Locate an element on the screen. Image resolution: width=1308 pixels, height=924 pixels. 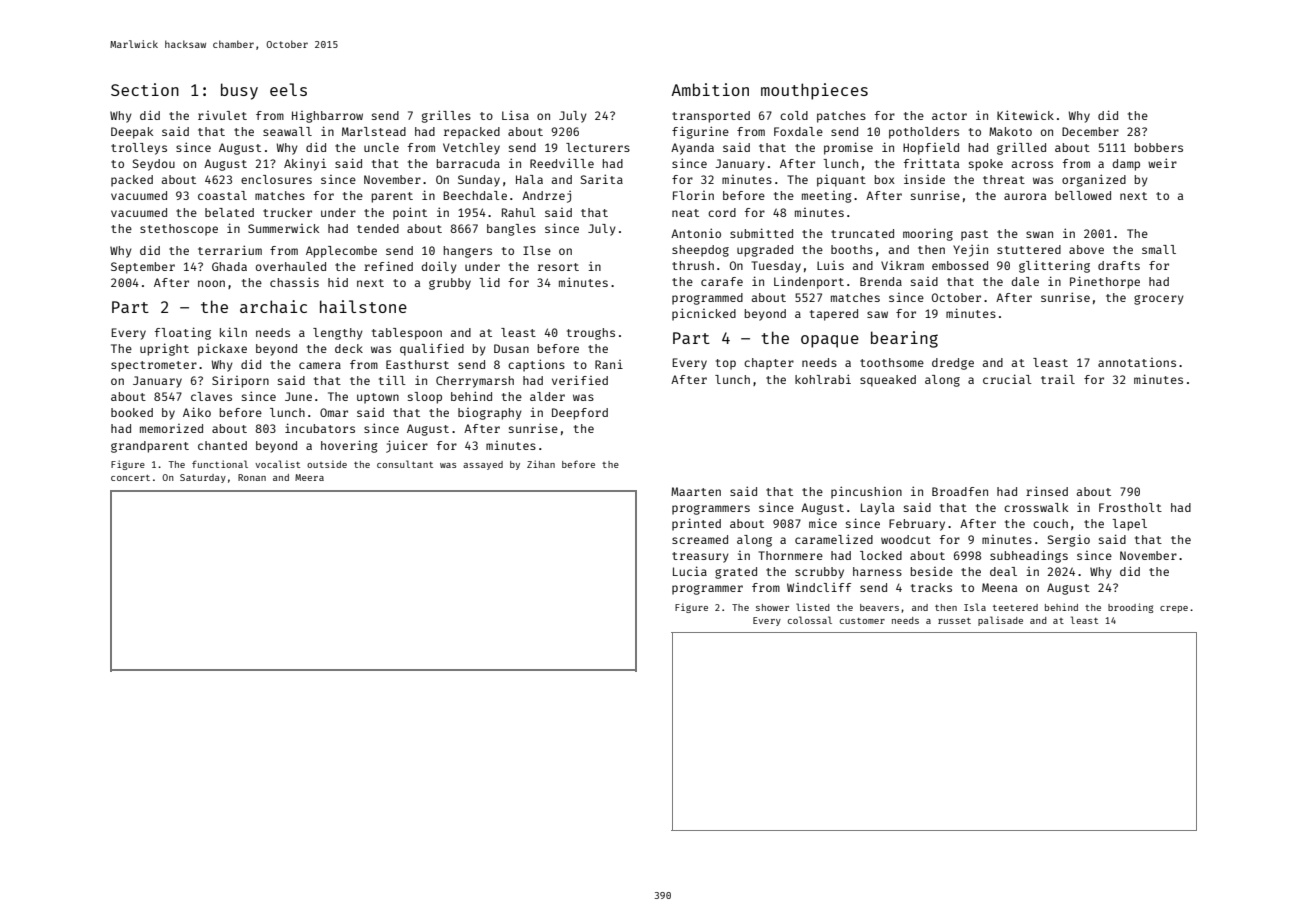
Florin is located at coordinates (693, 195).
